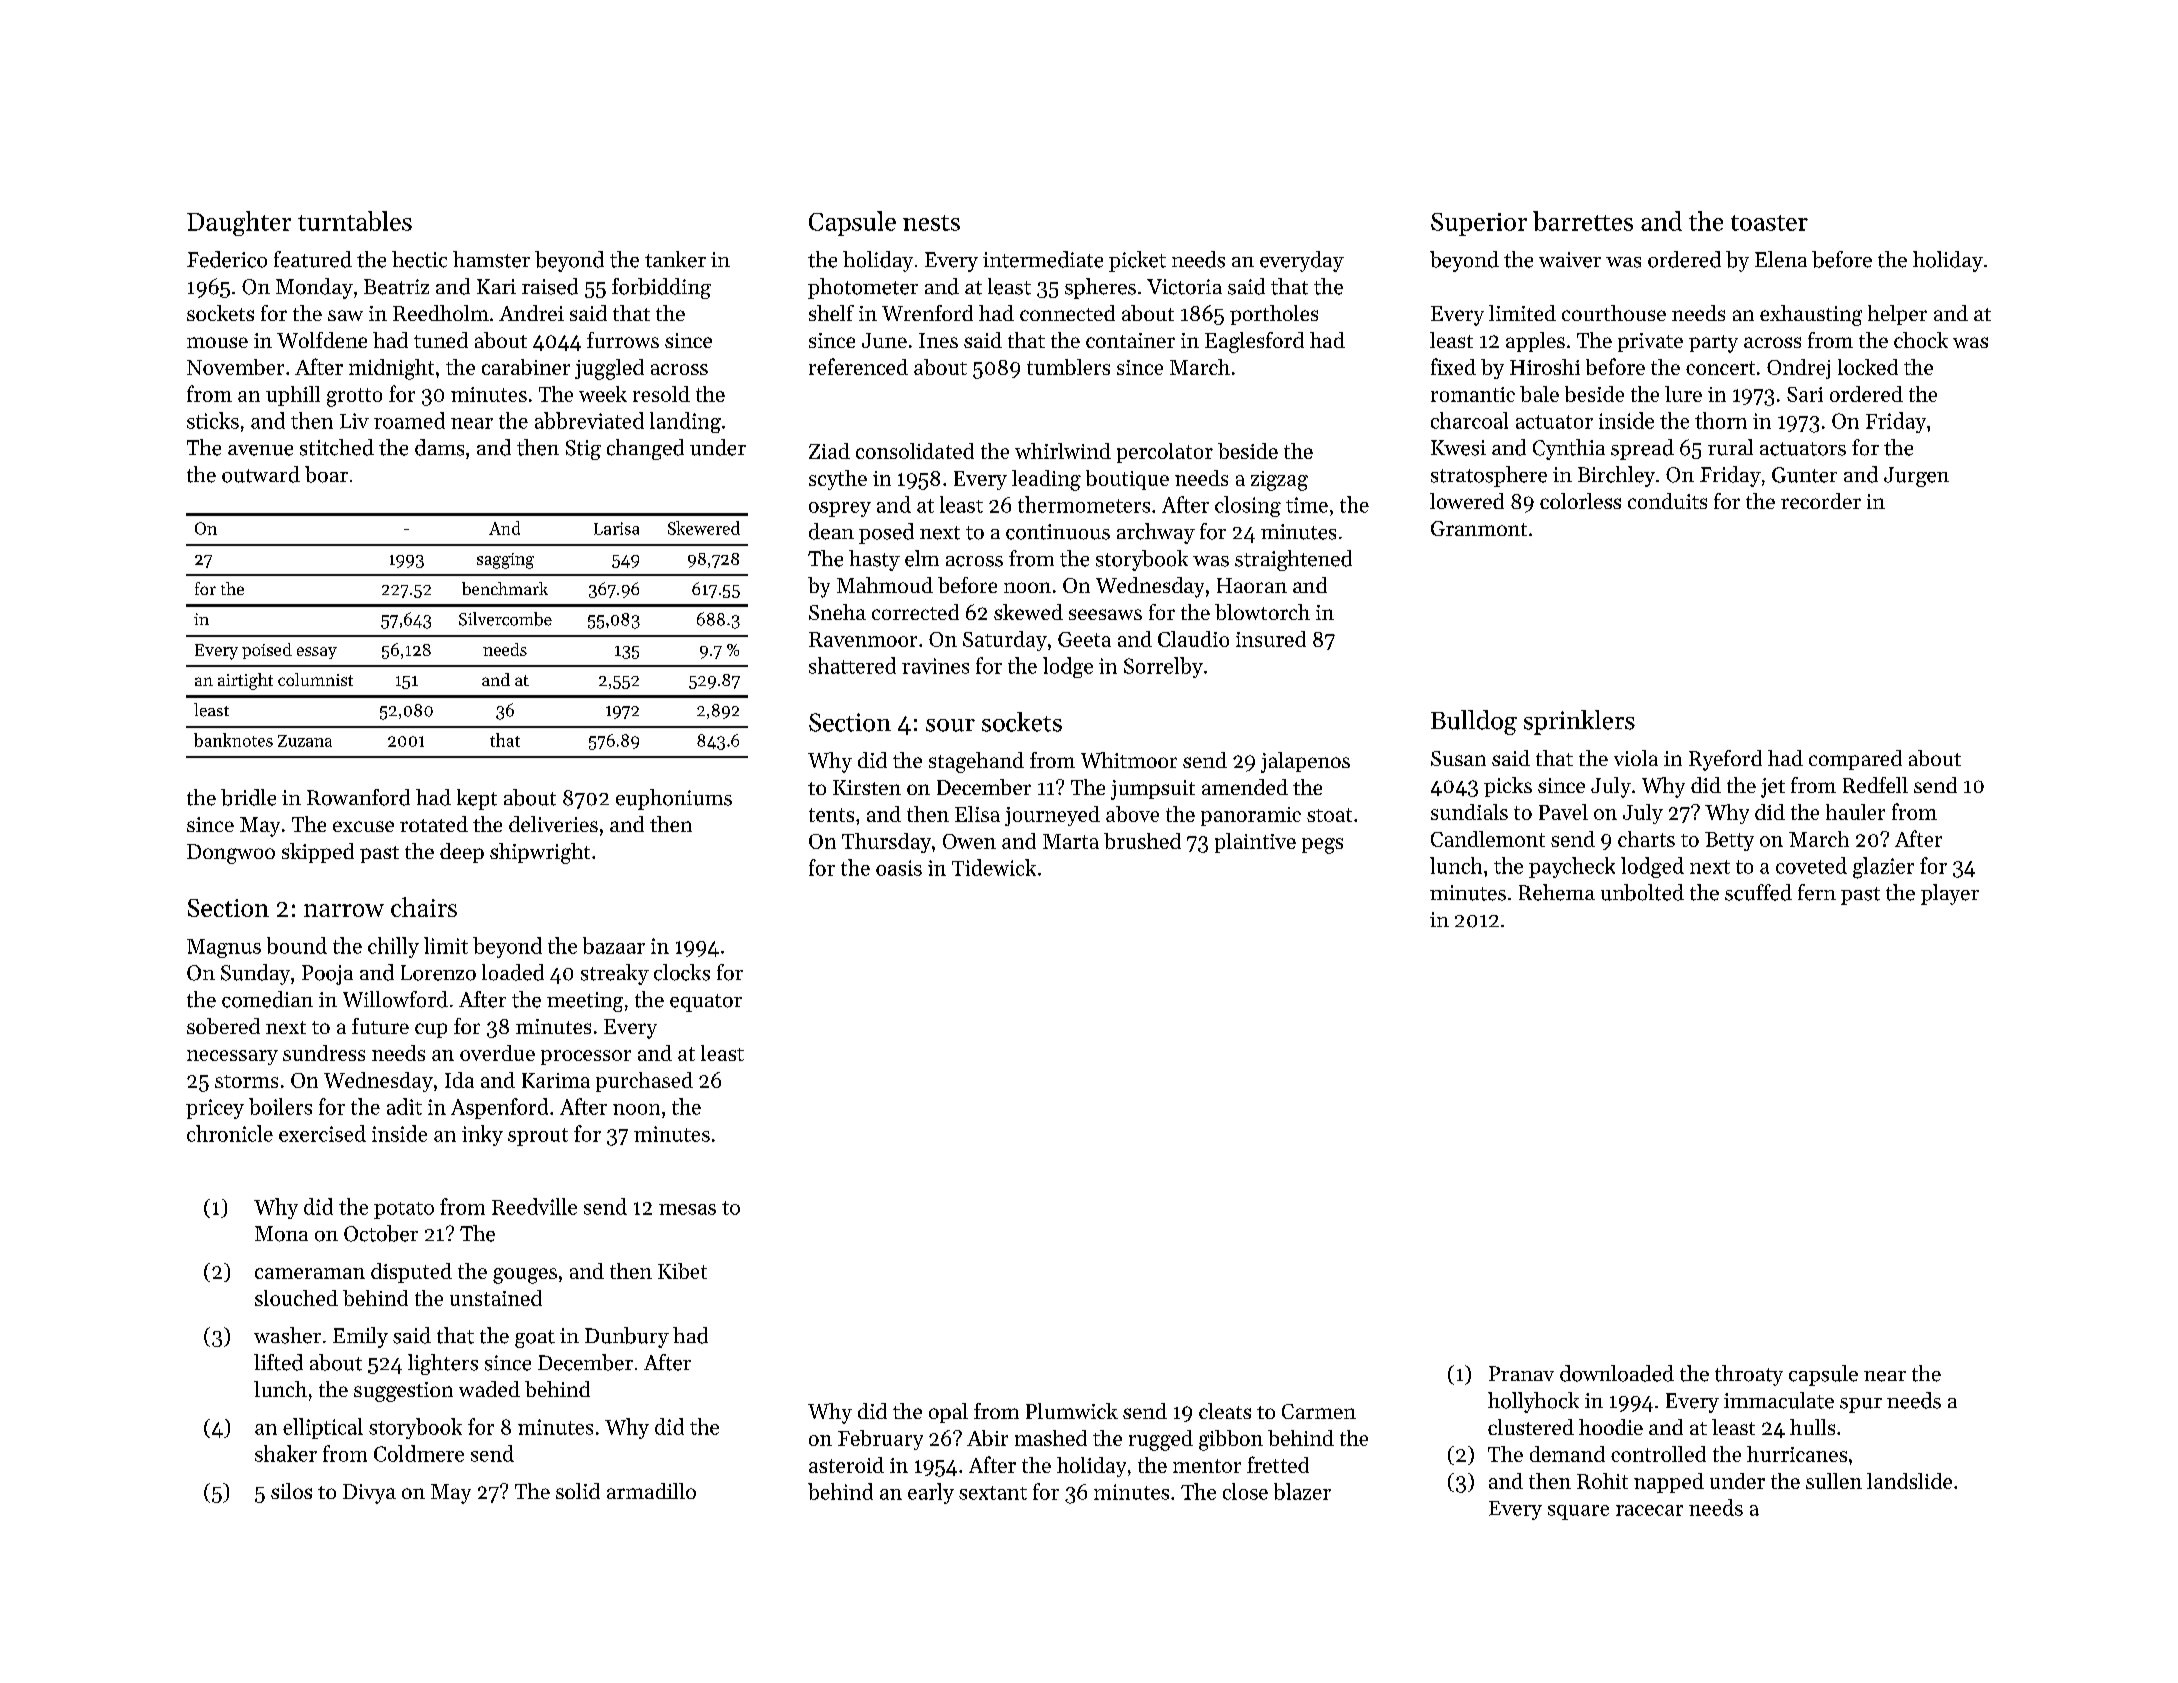 This document has width=2178, height=1683. Describe the element at coordinates (1921, 340) in the document. I see `chock` at that location.
